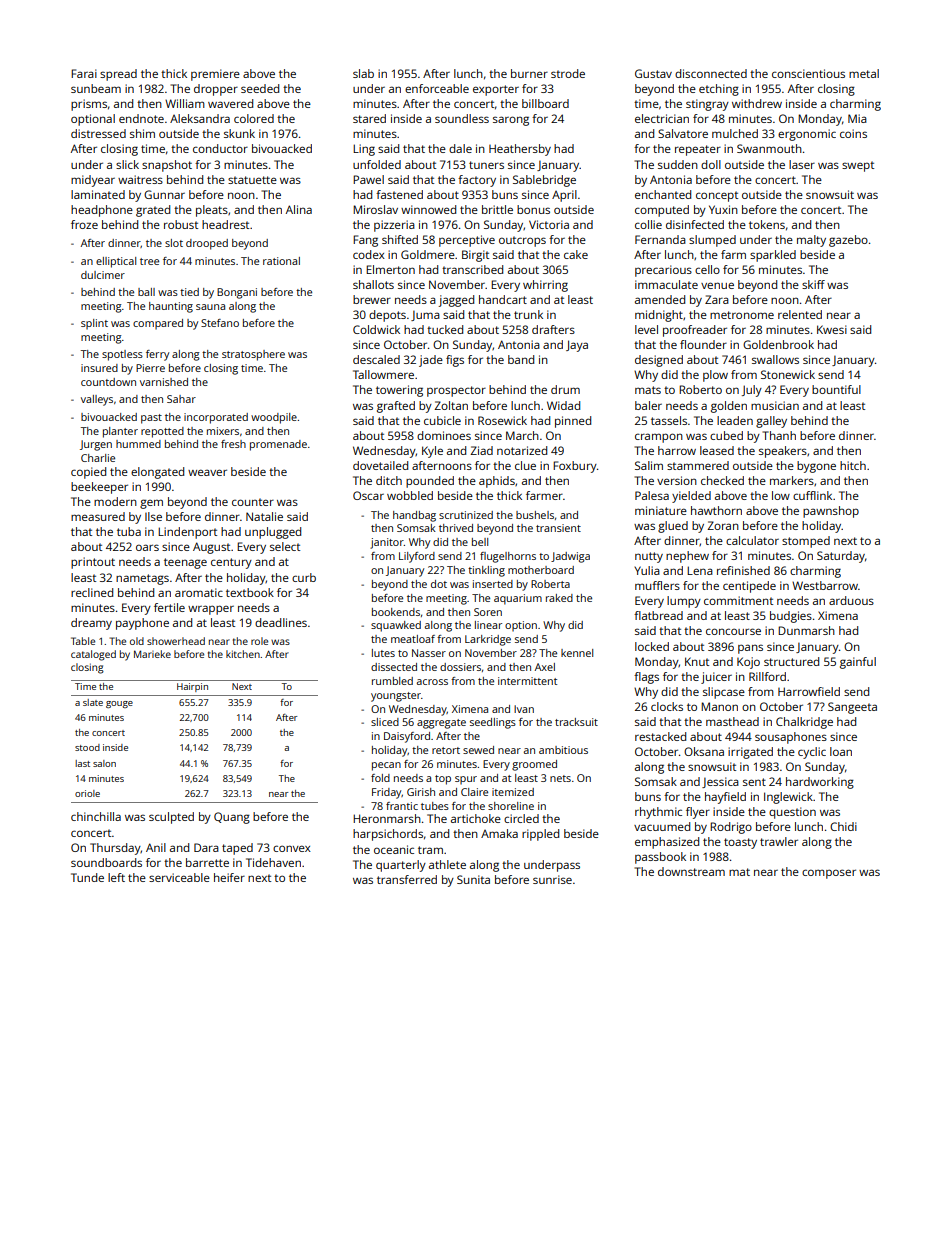  Describe the element at coordinates (96, 816) in the screenshot. I see `chinchilla` at that location.
